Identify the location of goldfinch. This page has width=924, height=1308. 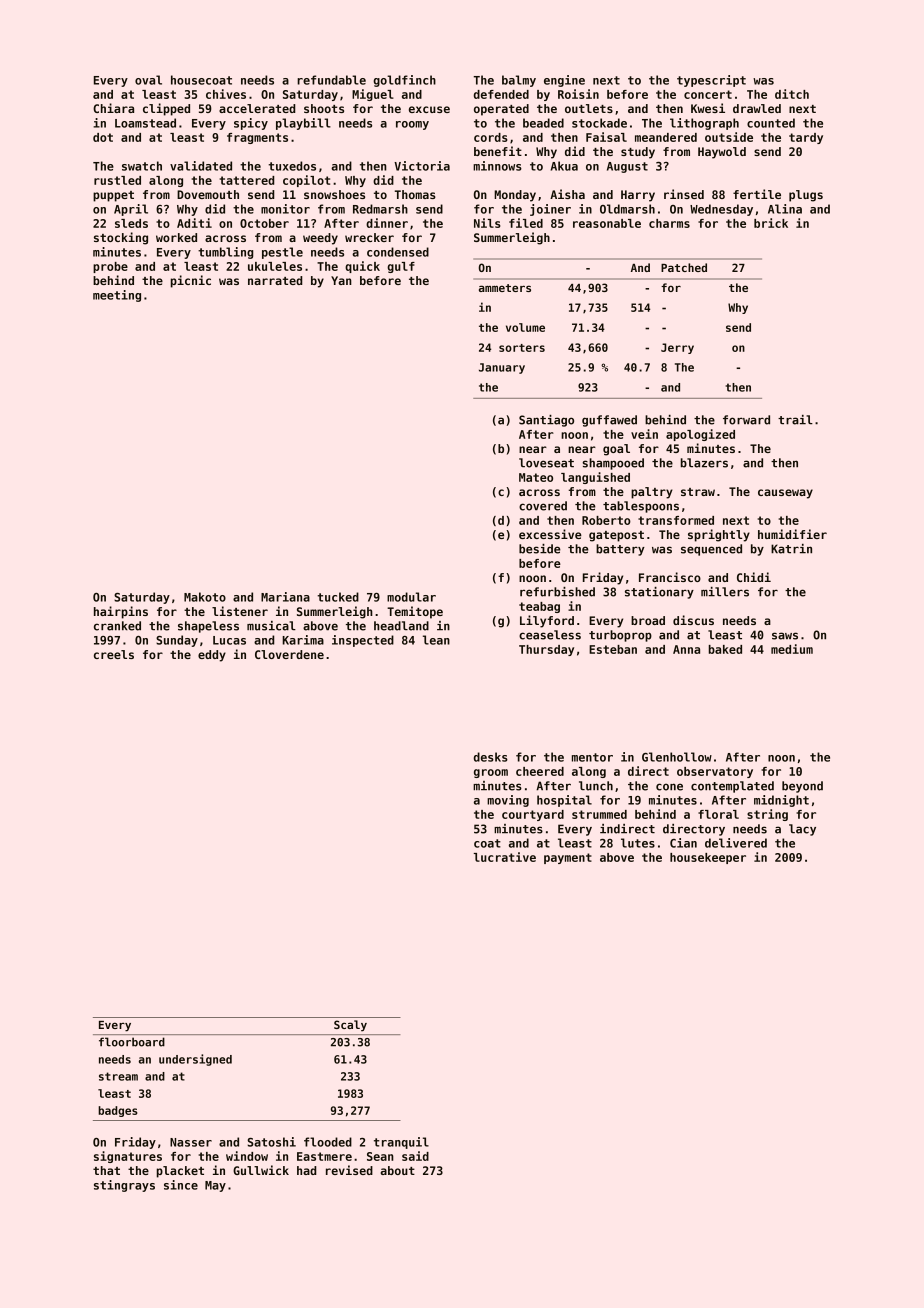
(404, 81).
